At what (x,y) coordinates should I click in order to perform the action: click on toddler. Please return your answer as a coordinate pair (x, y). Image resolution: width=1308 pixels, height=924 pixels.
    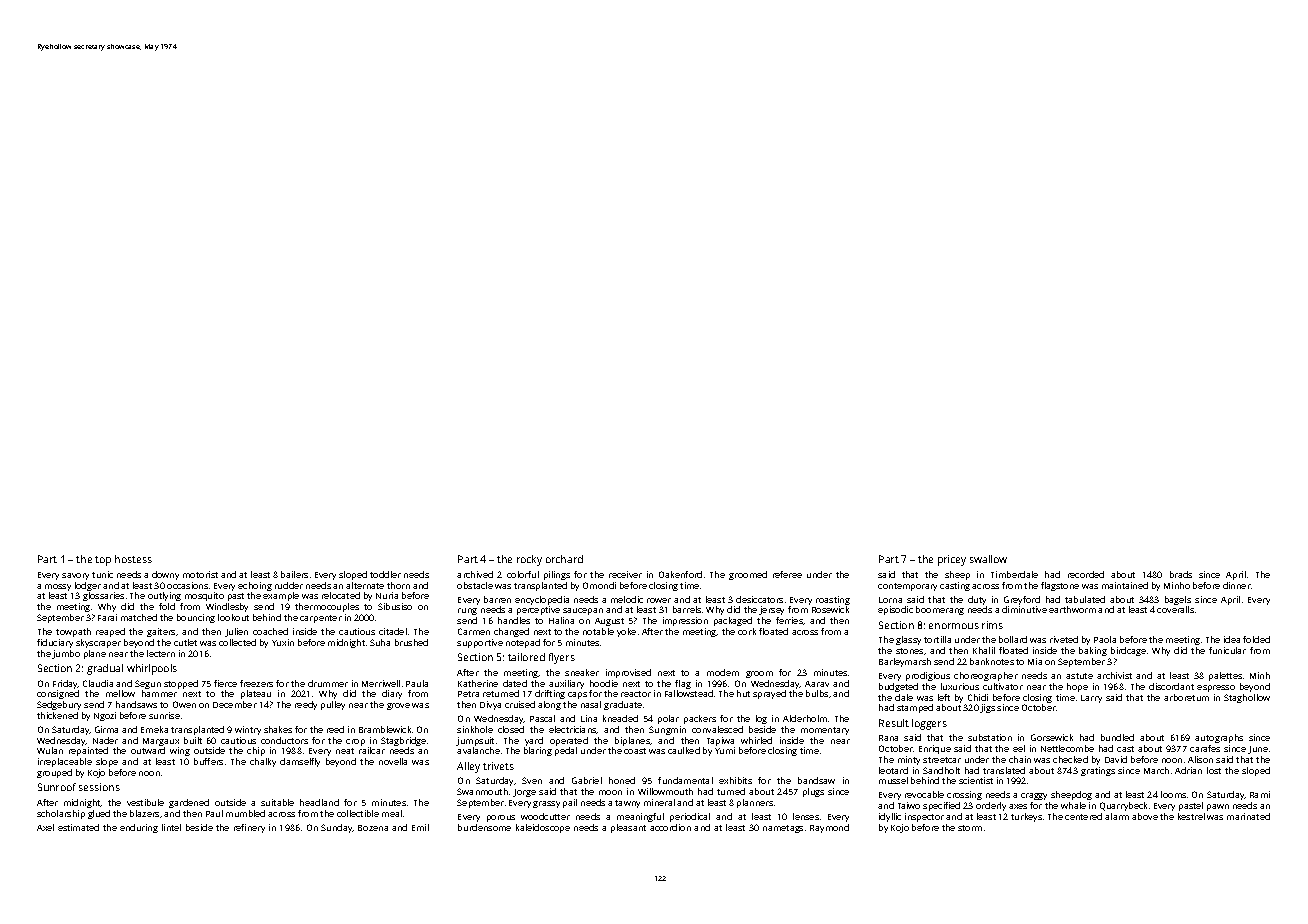
    Looking at the image, I should click on (385, 574).
